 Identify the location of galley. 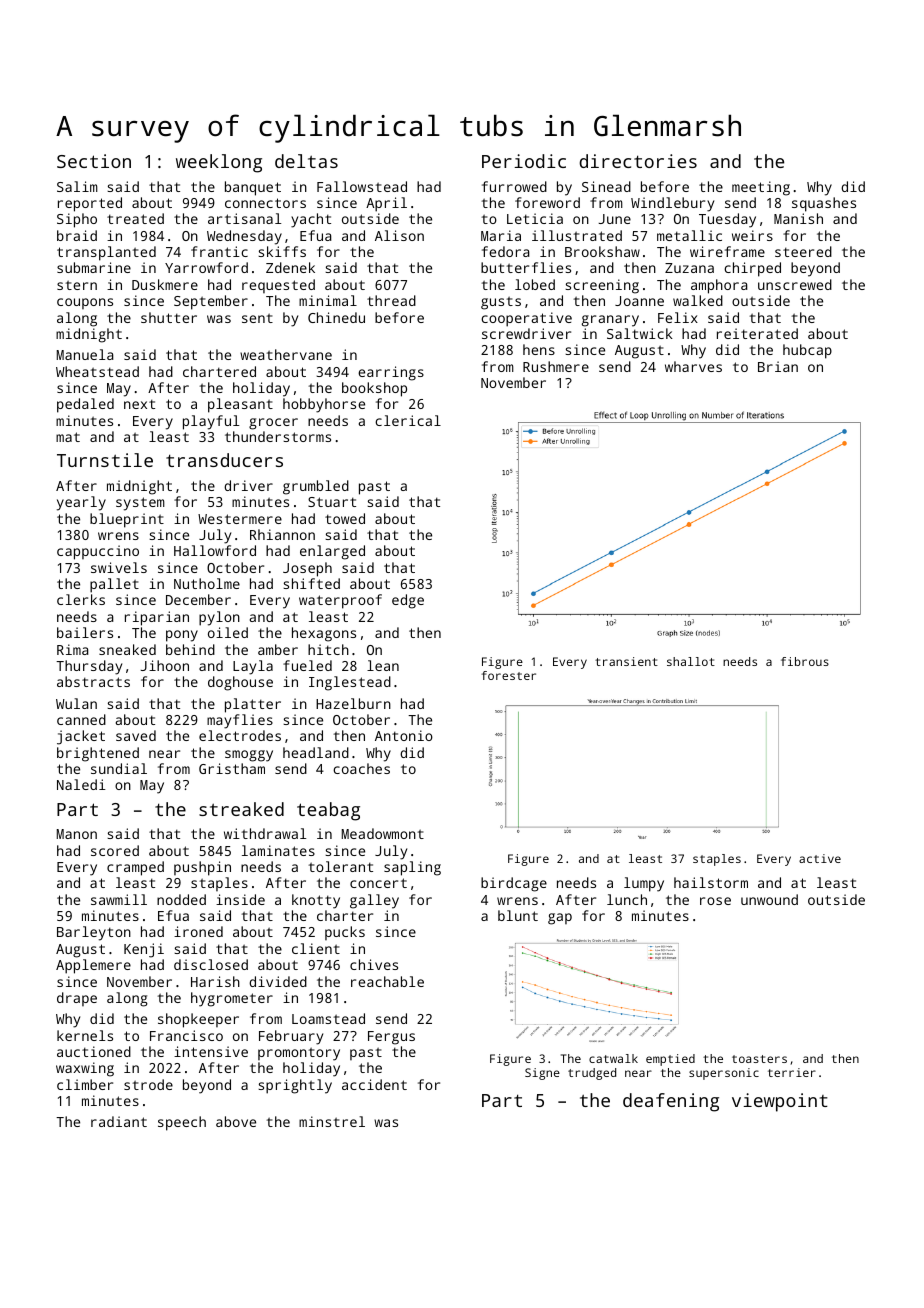
(374, 901).
